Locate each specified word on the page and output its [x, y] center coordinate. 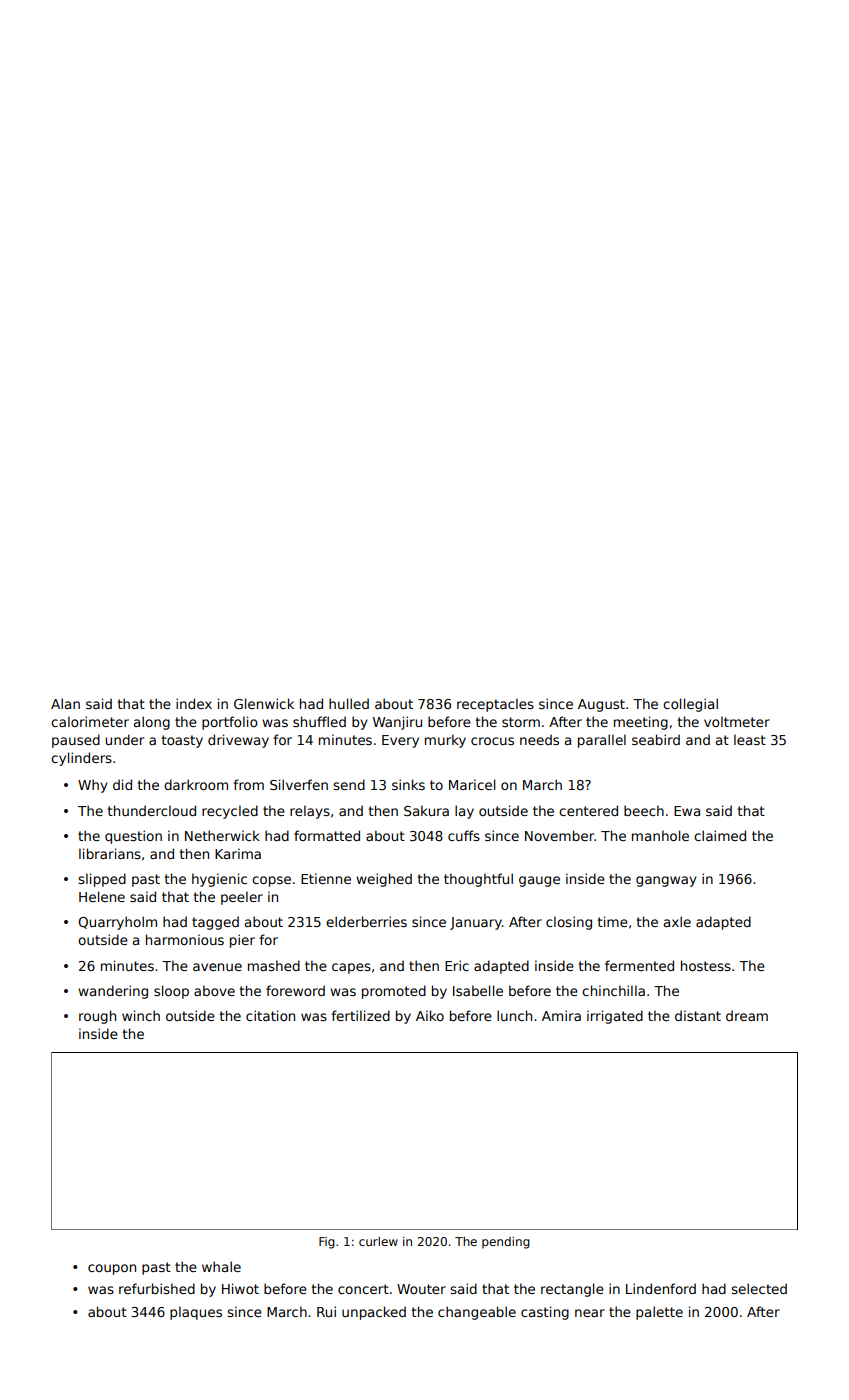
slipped [102, 880]
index [194, 703]
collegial [690, 705]
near [590, 1313]
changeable [477, 1313]
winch [141, 1015]
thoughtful [478, 880]
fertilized [360, 1015]
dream [747, 1015]
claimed [720, 835]
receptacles [495, 705]
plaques [196, 1313]
